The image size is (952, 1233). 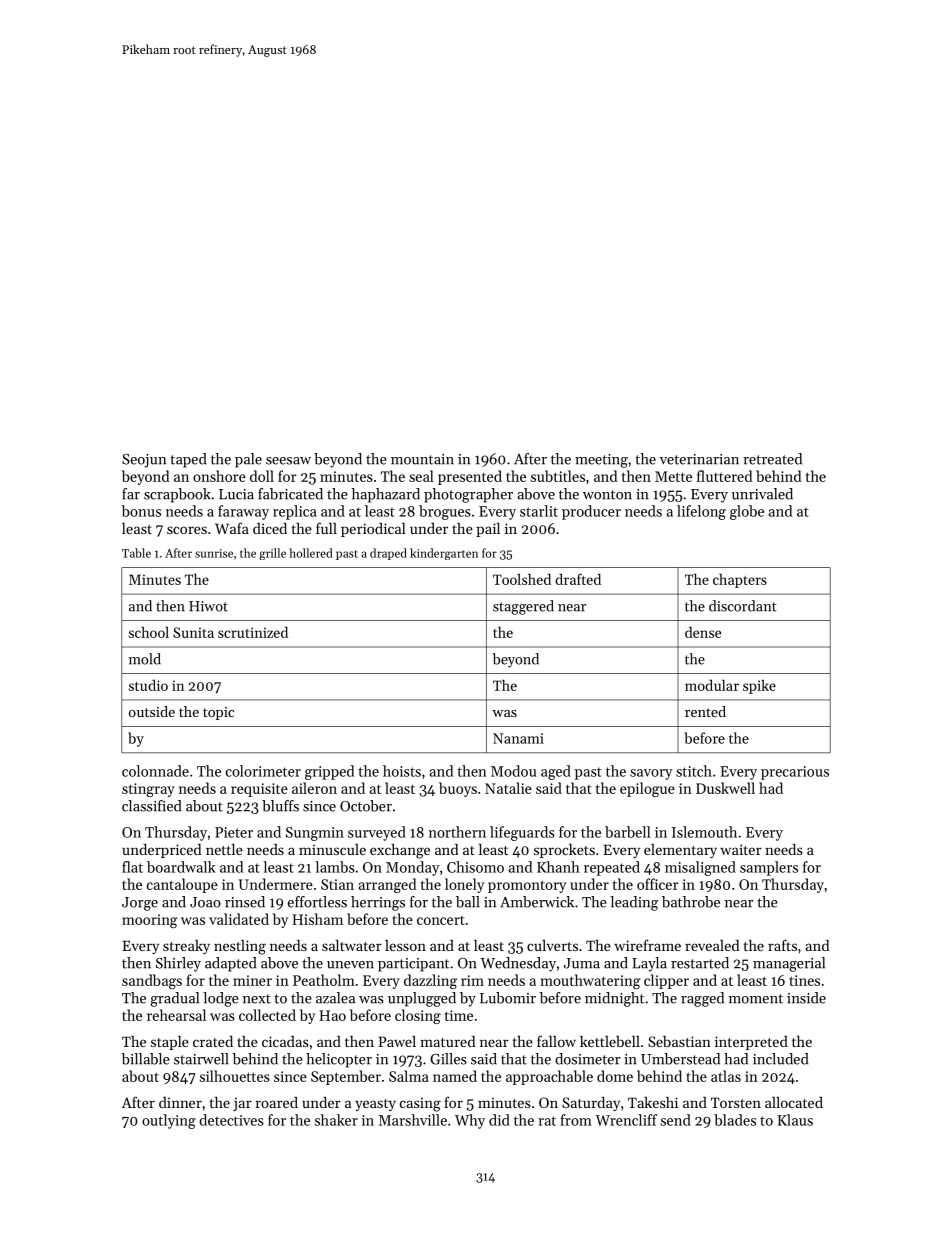 What do you see at coordinates (523, 607) in the page?
I see `staggered` at bounding box center [523, 607].
